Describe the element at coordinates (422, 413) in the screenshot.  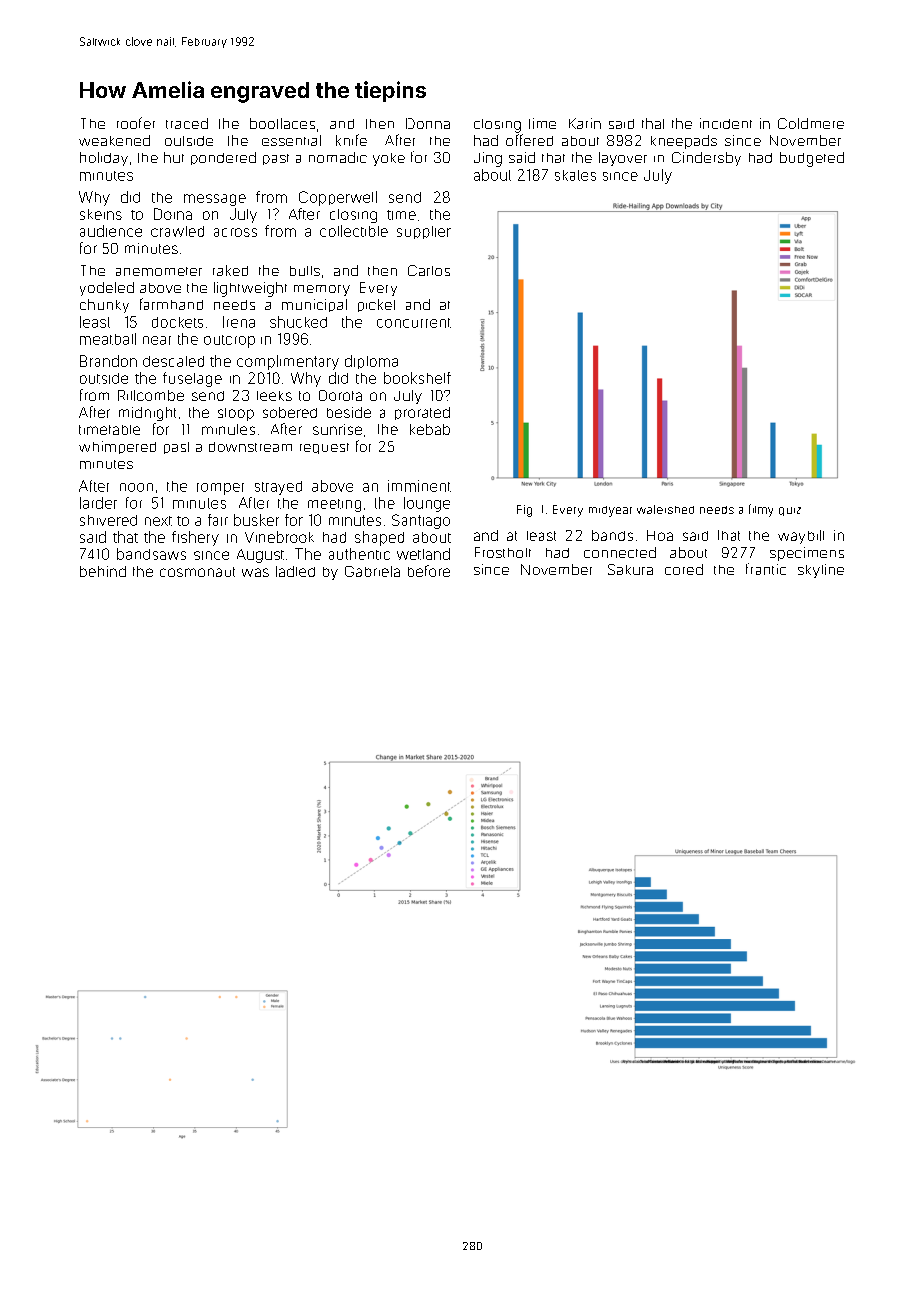
I see `prorated` at that location.
